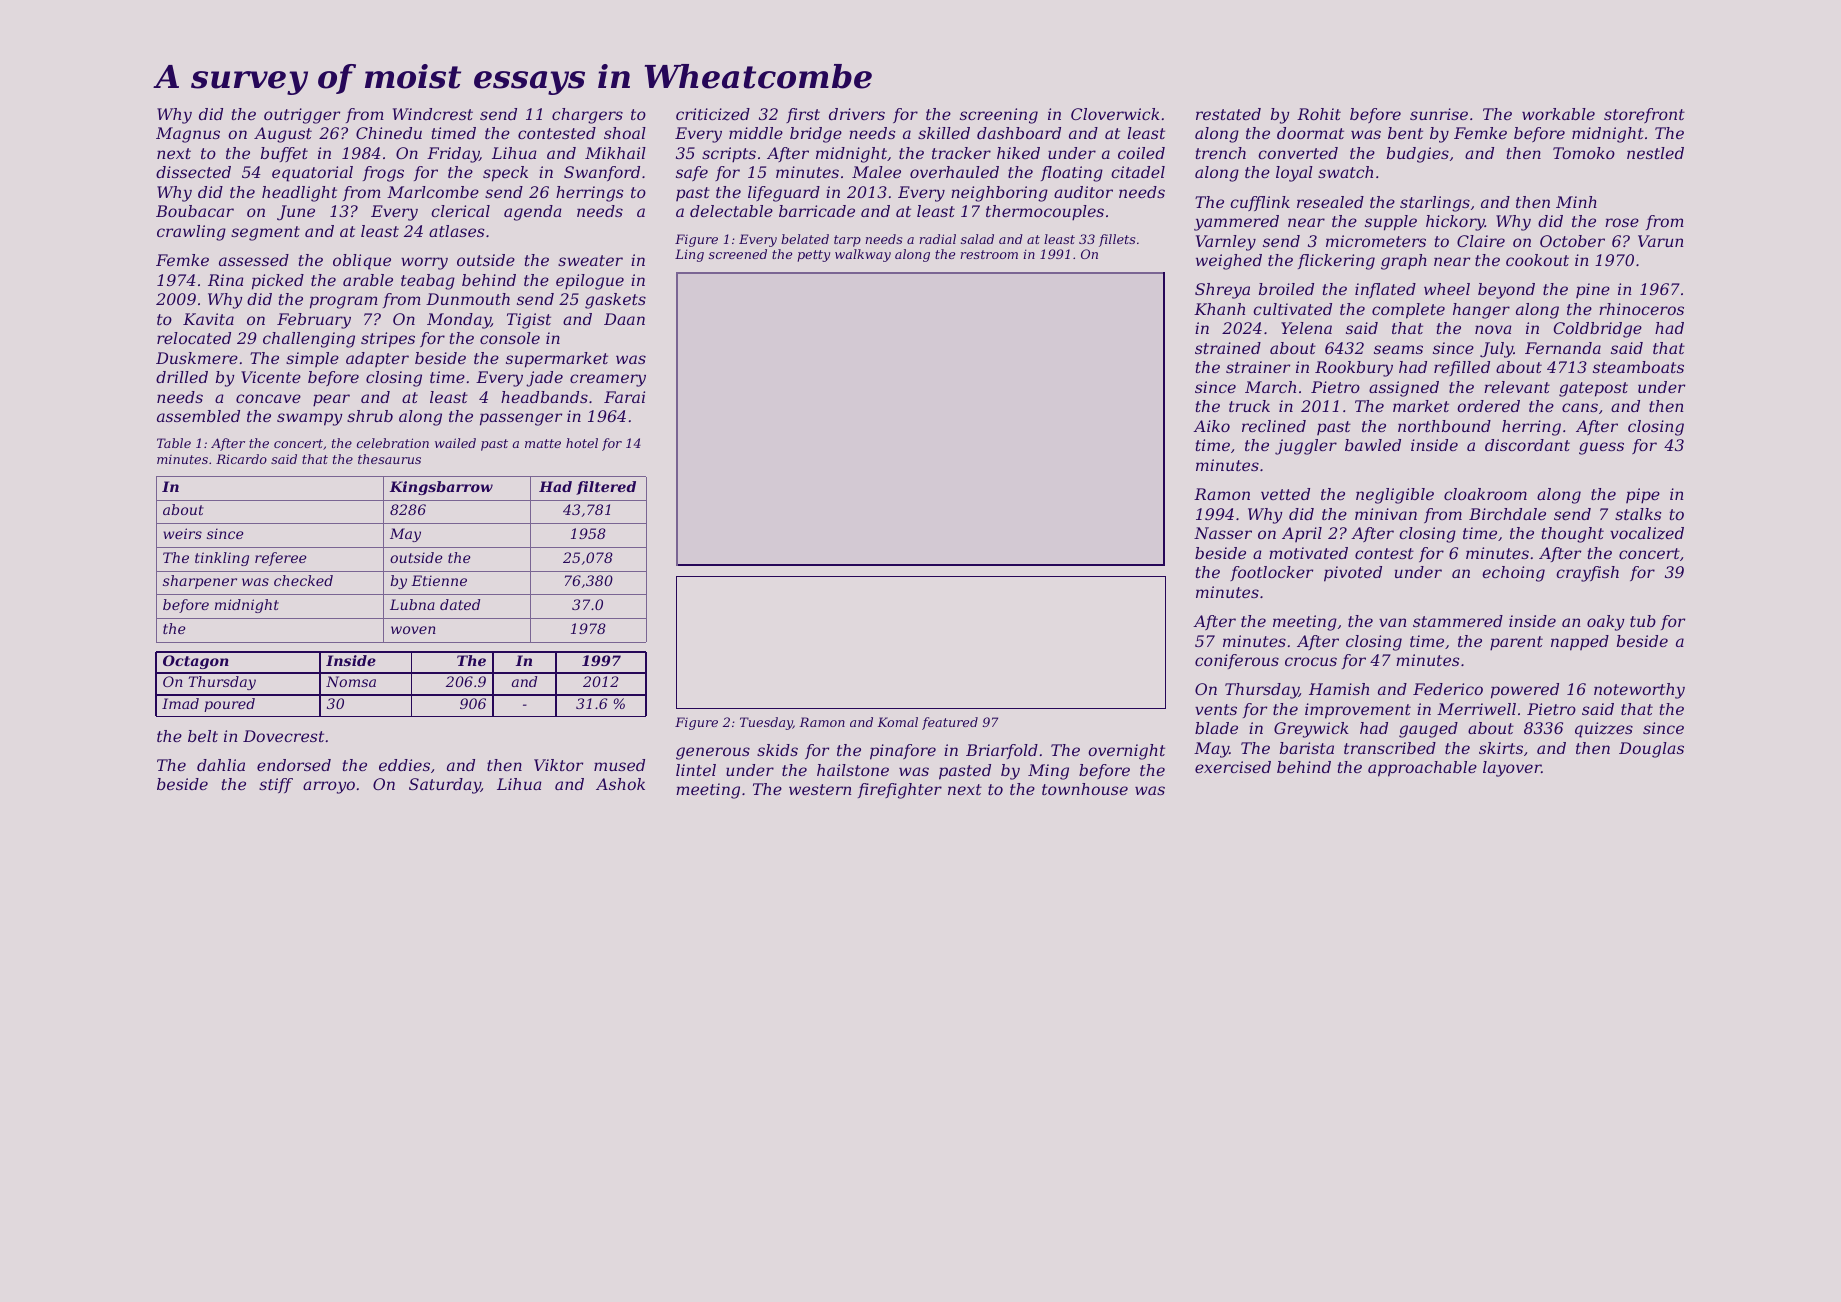 This screenshot has width=1841, height=1302. I want to click on Cloverwick, so click(1115, 114).
